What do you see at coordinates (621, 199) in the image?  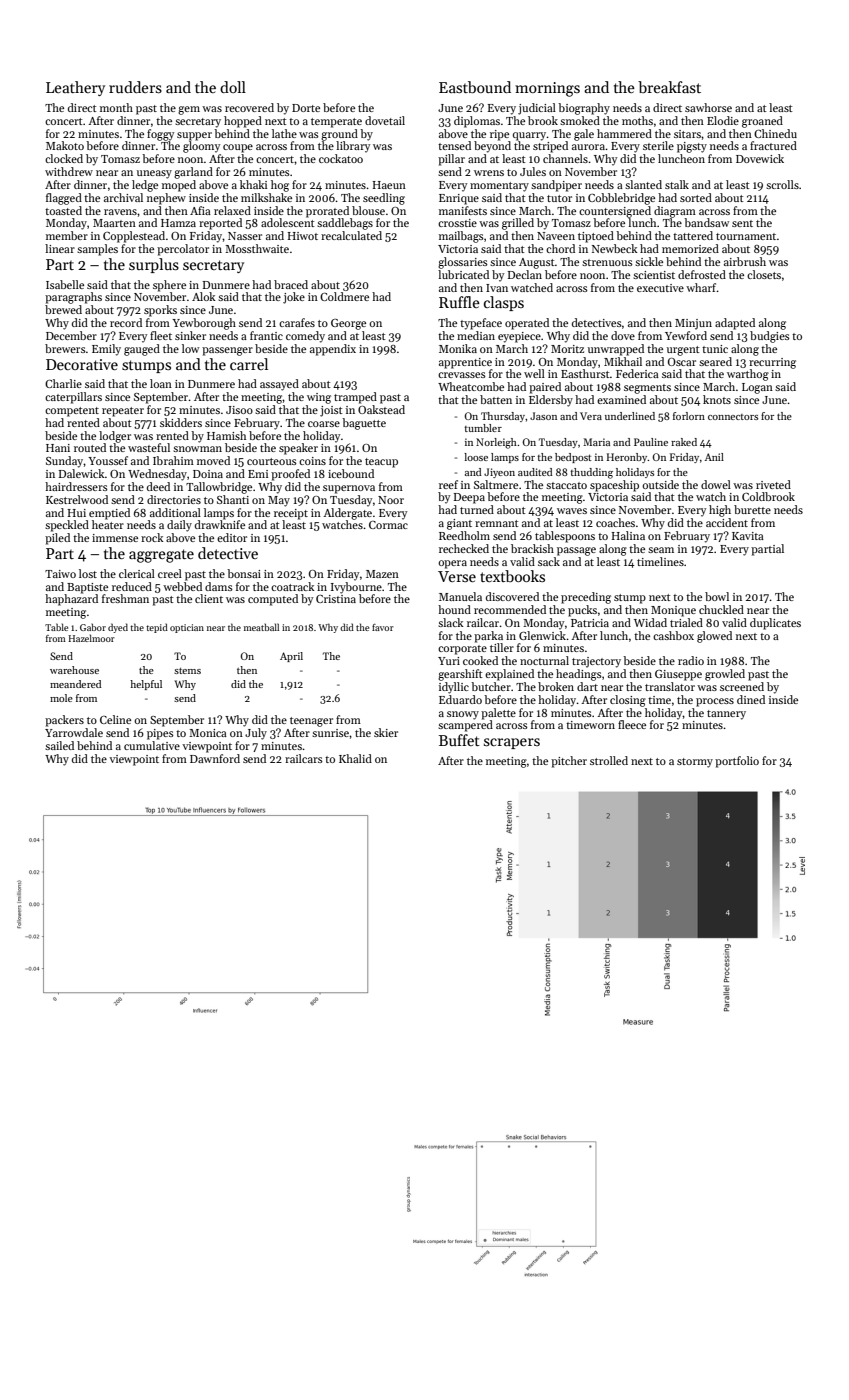 I see `Cobblebridge` at bounding box center [621, 199].
